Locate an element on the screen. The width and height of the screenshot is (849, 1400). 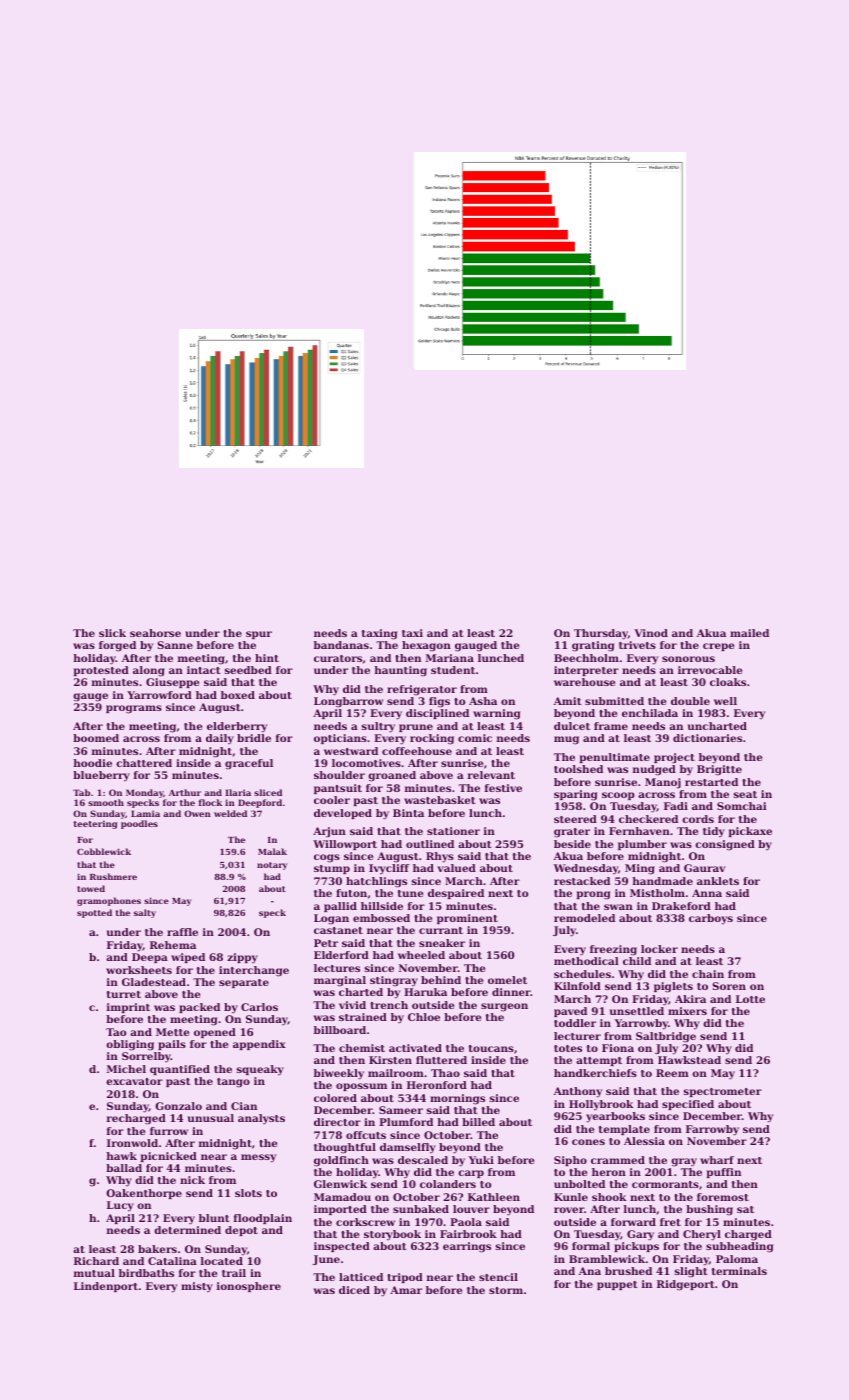
cords is located at coordinates (698, 819).
